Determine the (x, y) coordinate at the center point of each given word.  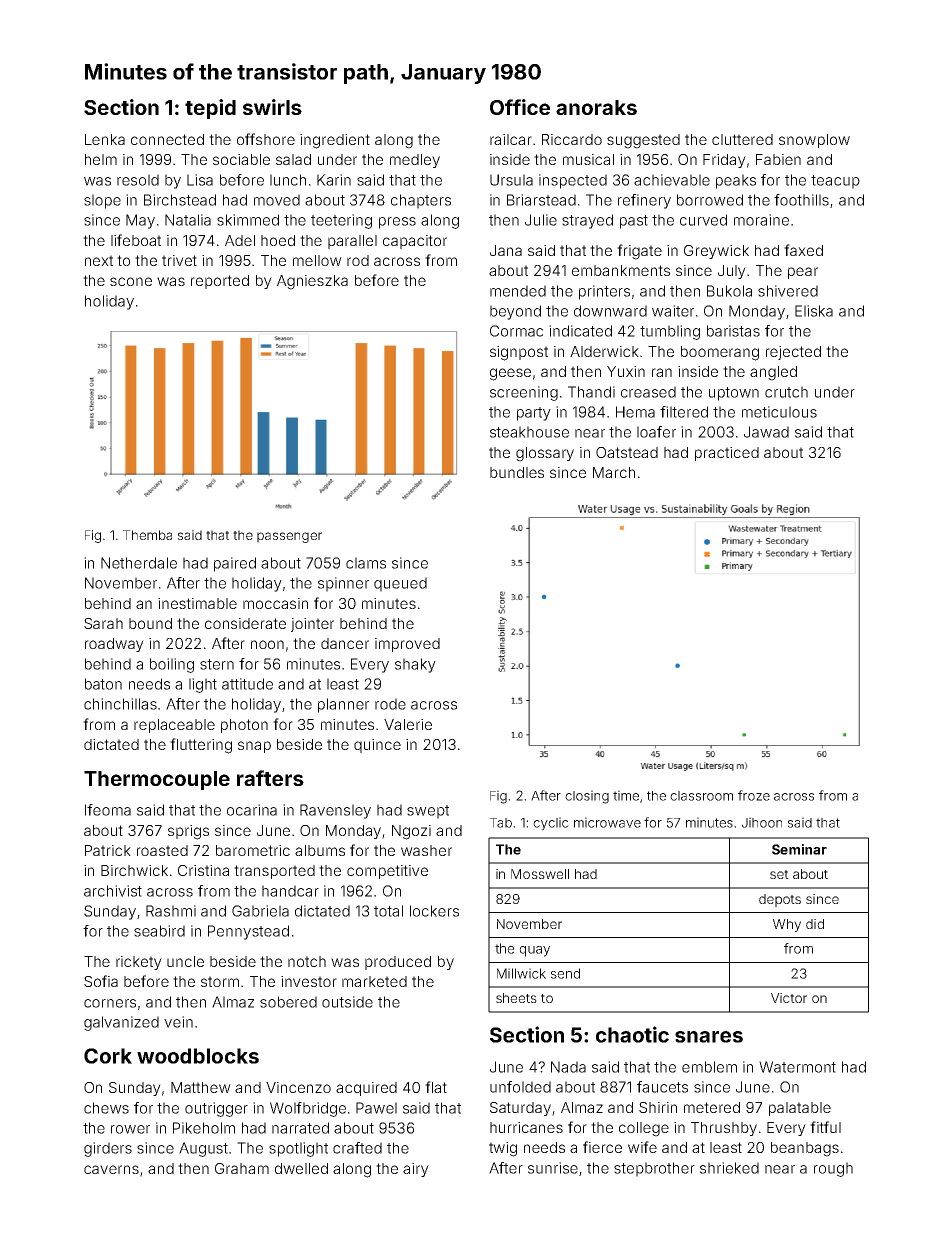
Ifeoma (108, 810)
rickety (139, 963)
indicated (580, 331)
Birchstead (180, 200)
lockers (434, 911)
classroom (701, 796)
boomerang (720, 353)
